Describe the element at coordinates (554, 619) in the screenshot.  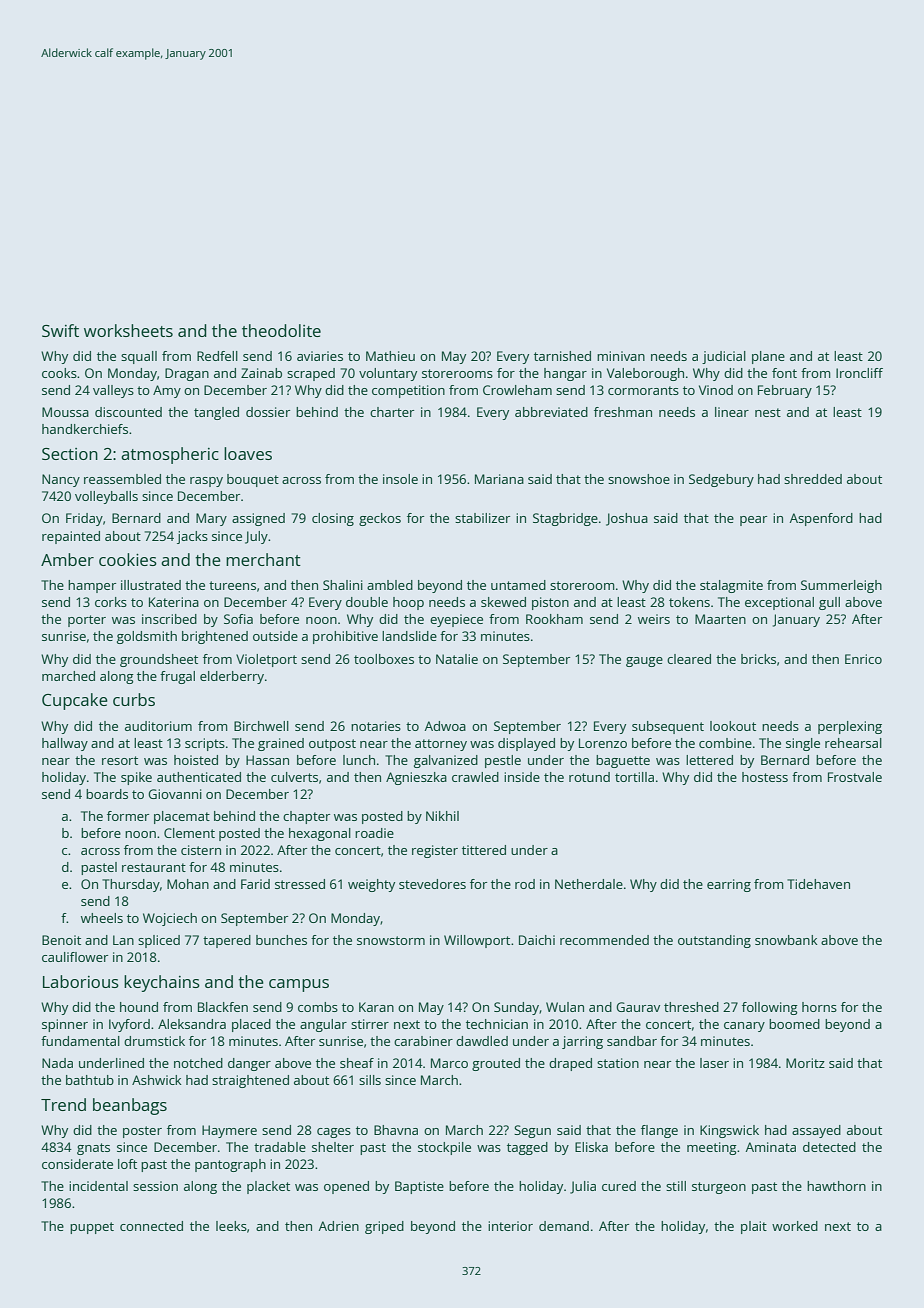
I see `Rookham` at that location.
